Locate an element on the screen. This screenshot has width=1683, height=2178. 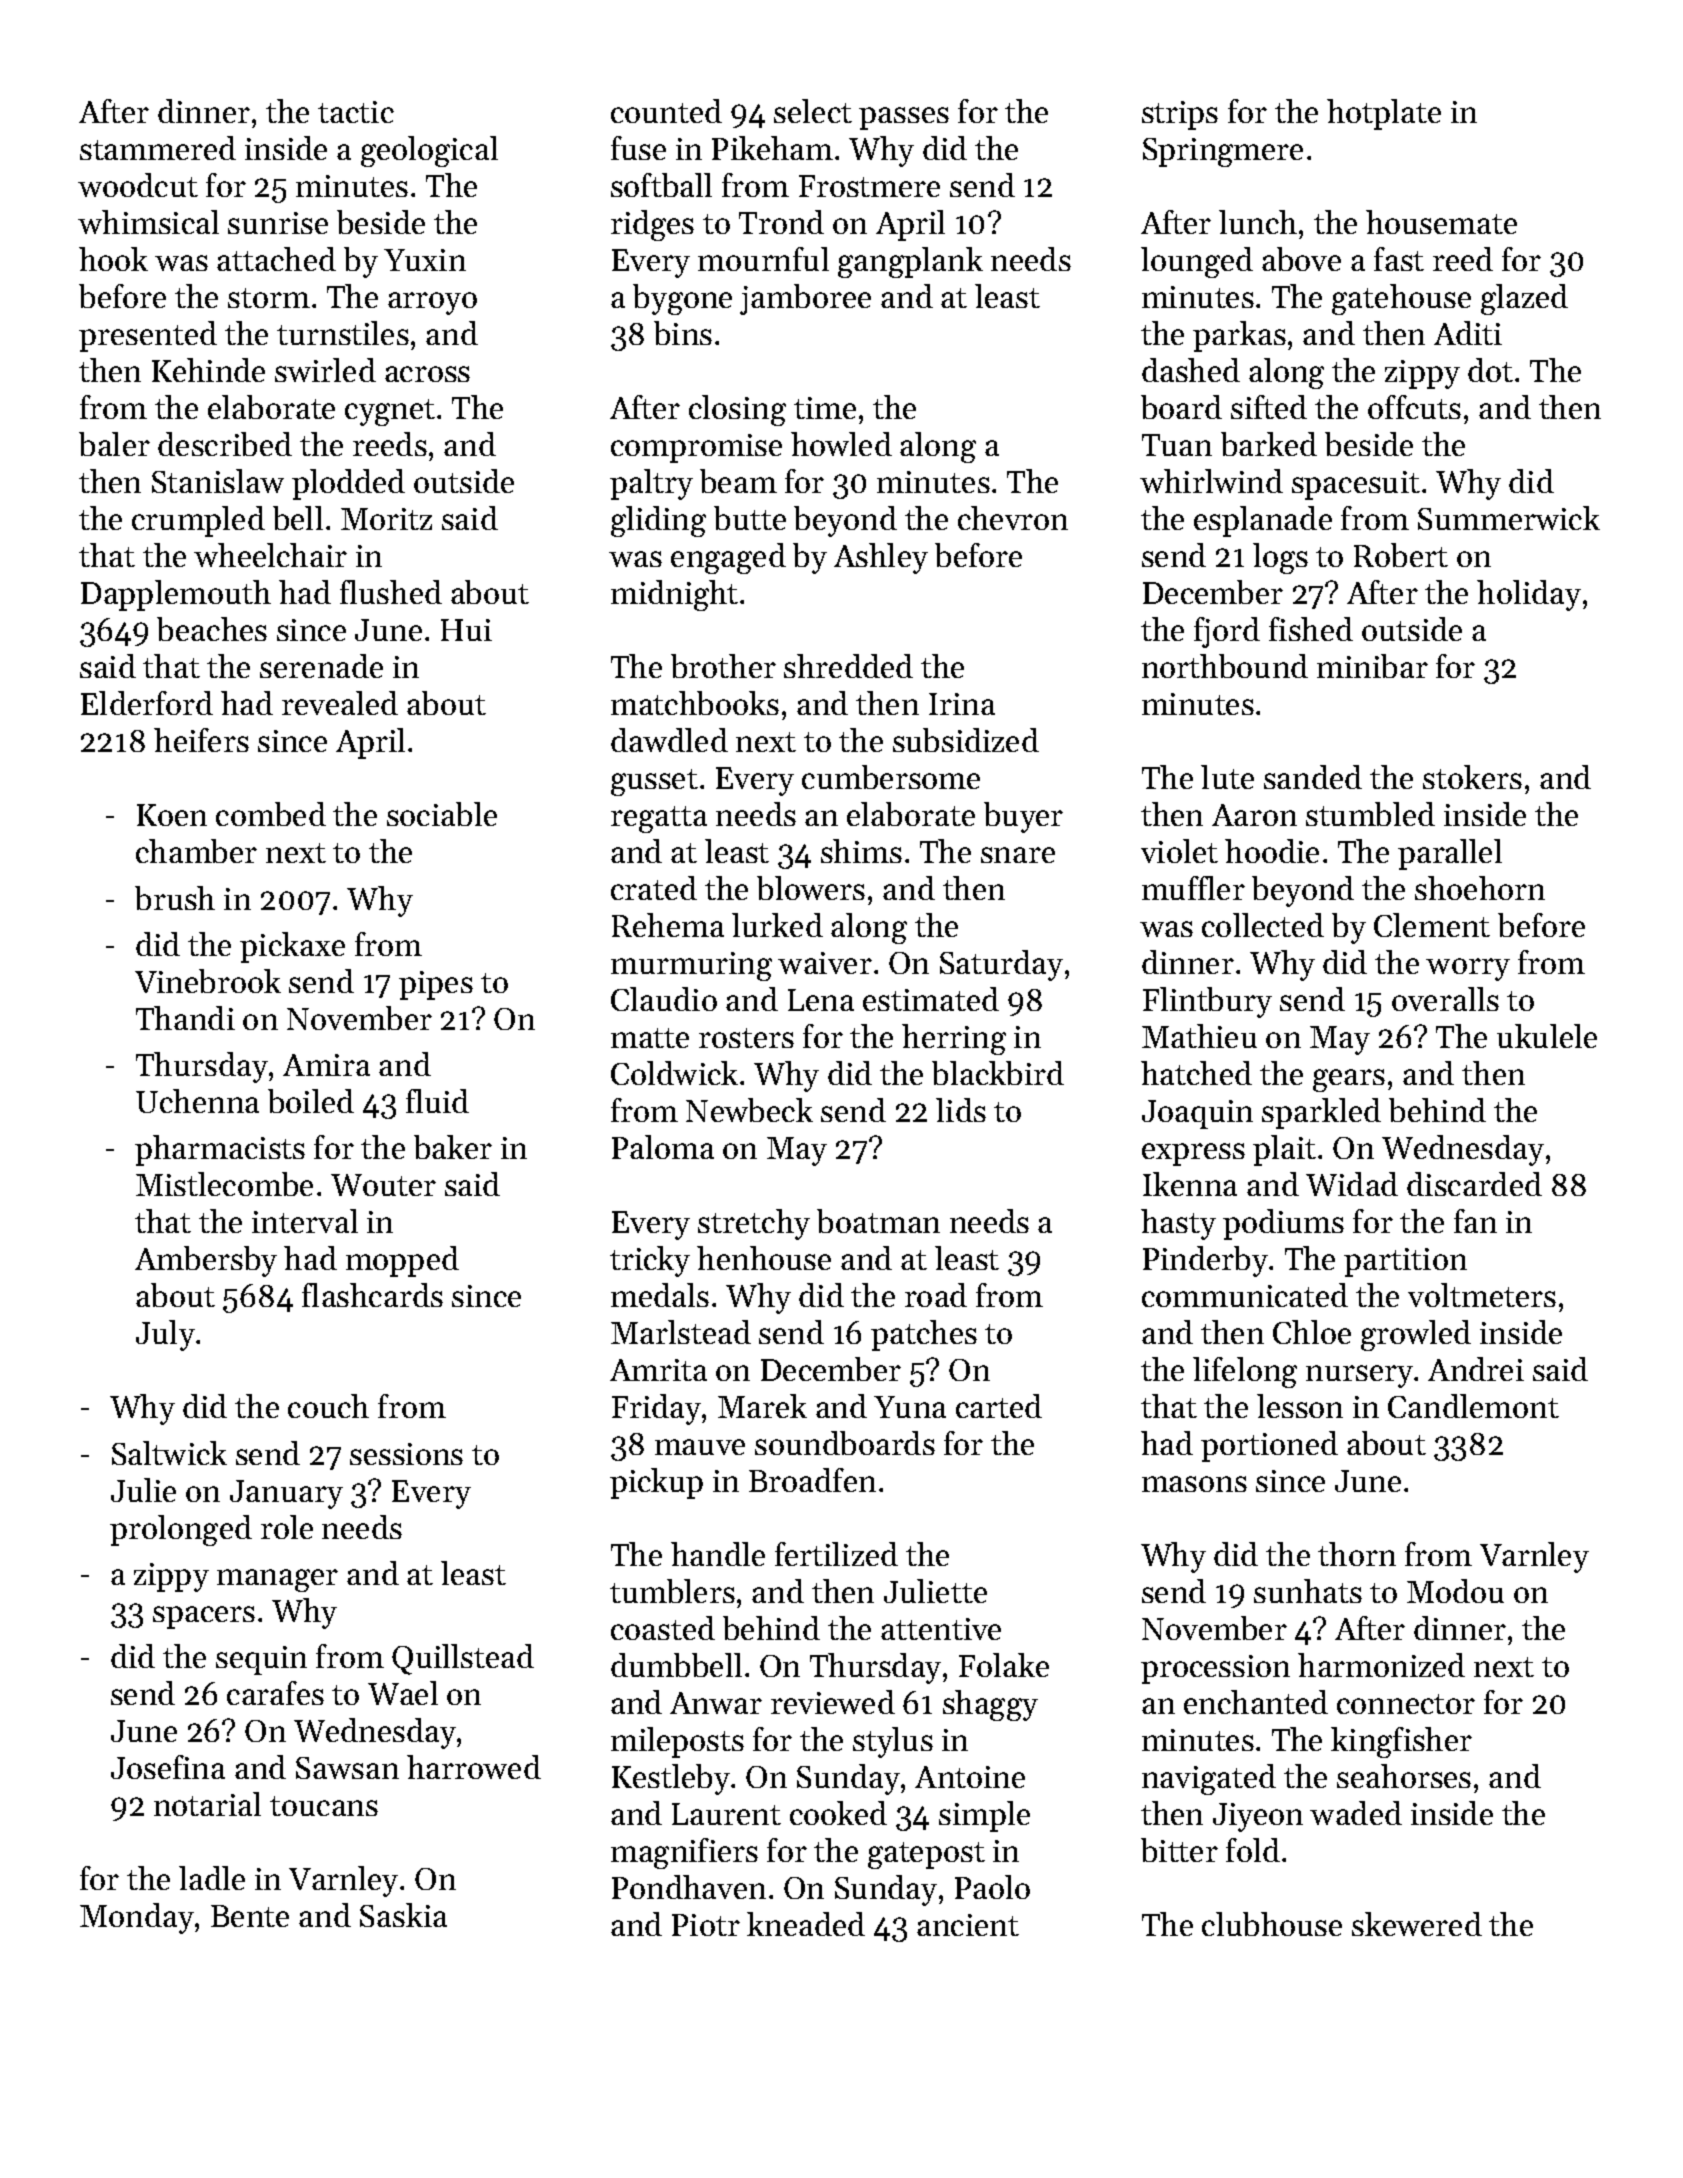
Summerwick is located at coordinates (1509, 518).
